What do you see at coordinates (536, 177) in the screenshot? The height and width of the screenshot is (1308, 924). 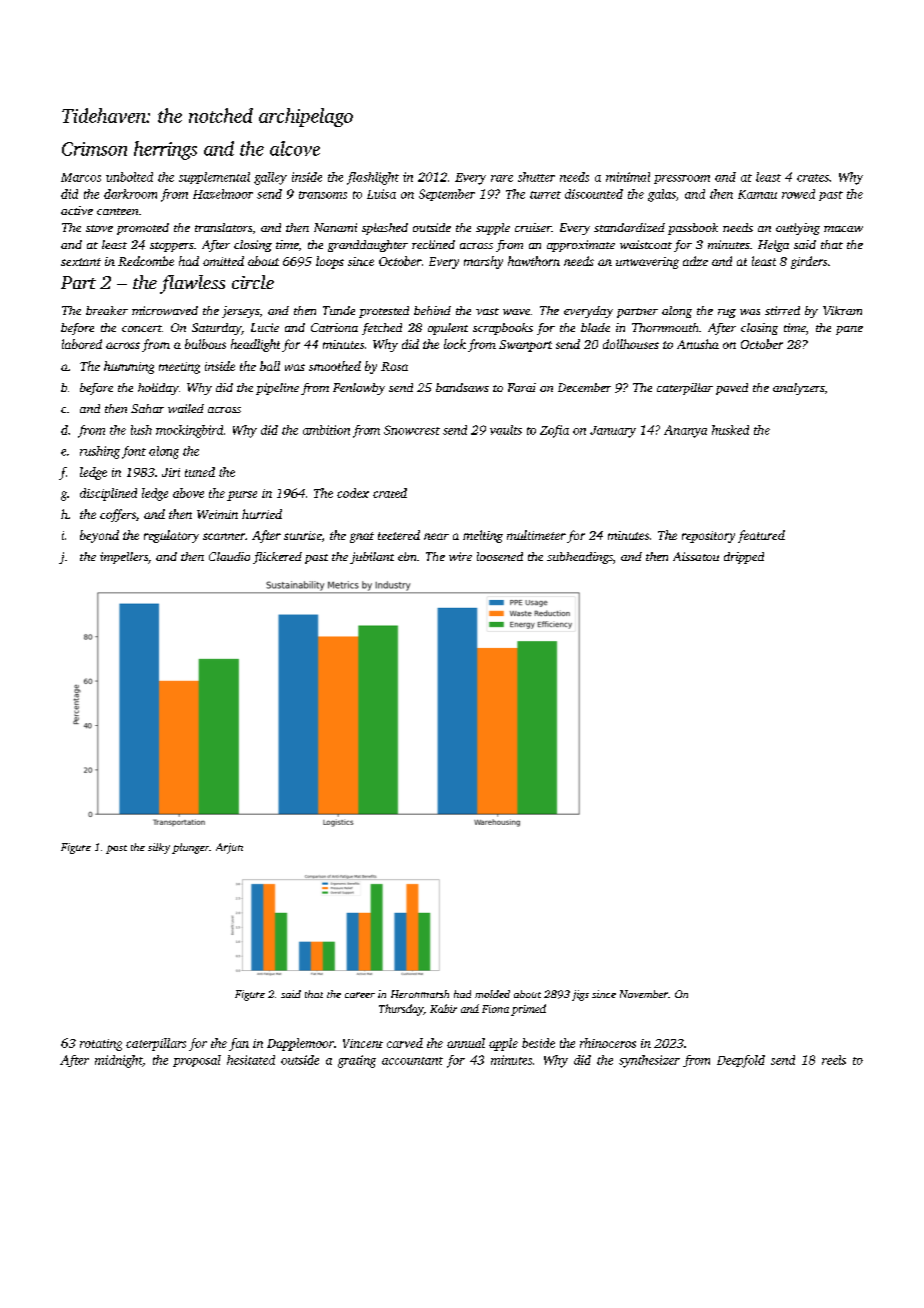 I see `shutter` at bounding box center [536, 177].
